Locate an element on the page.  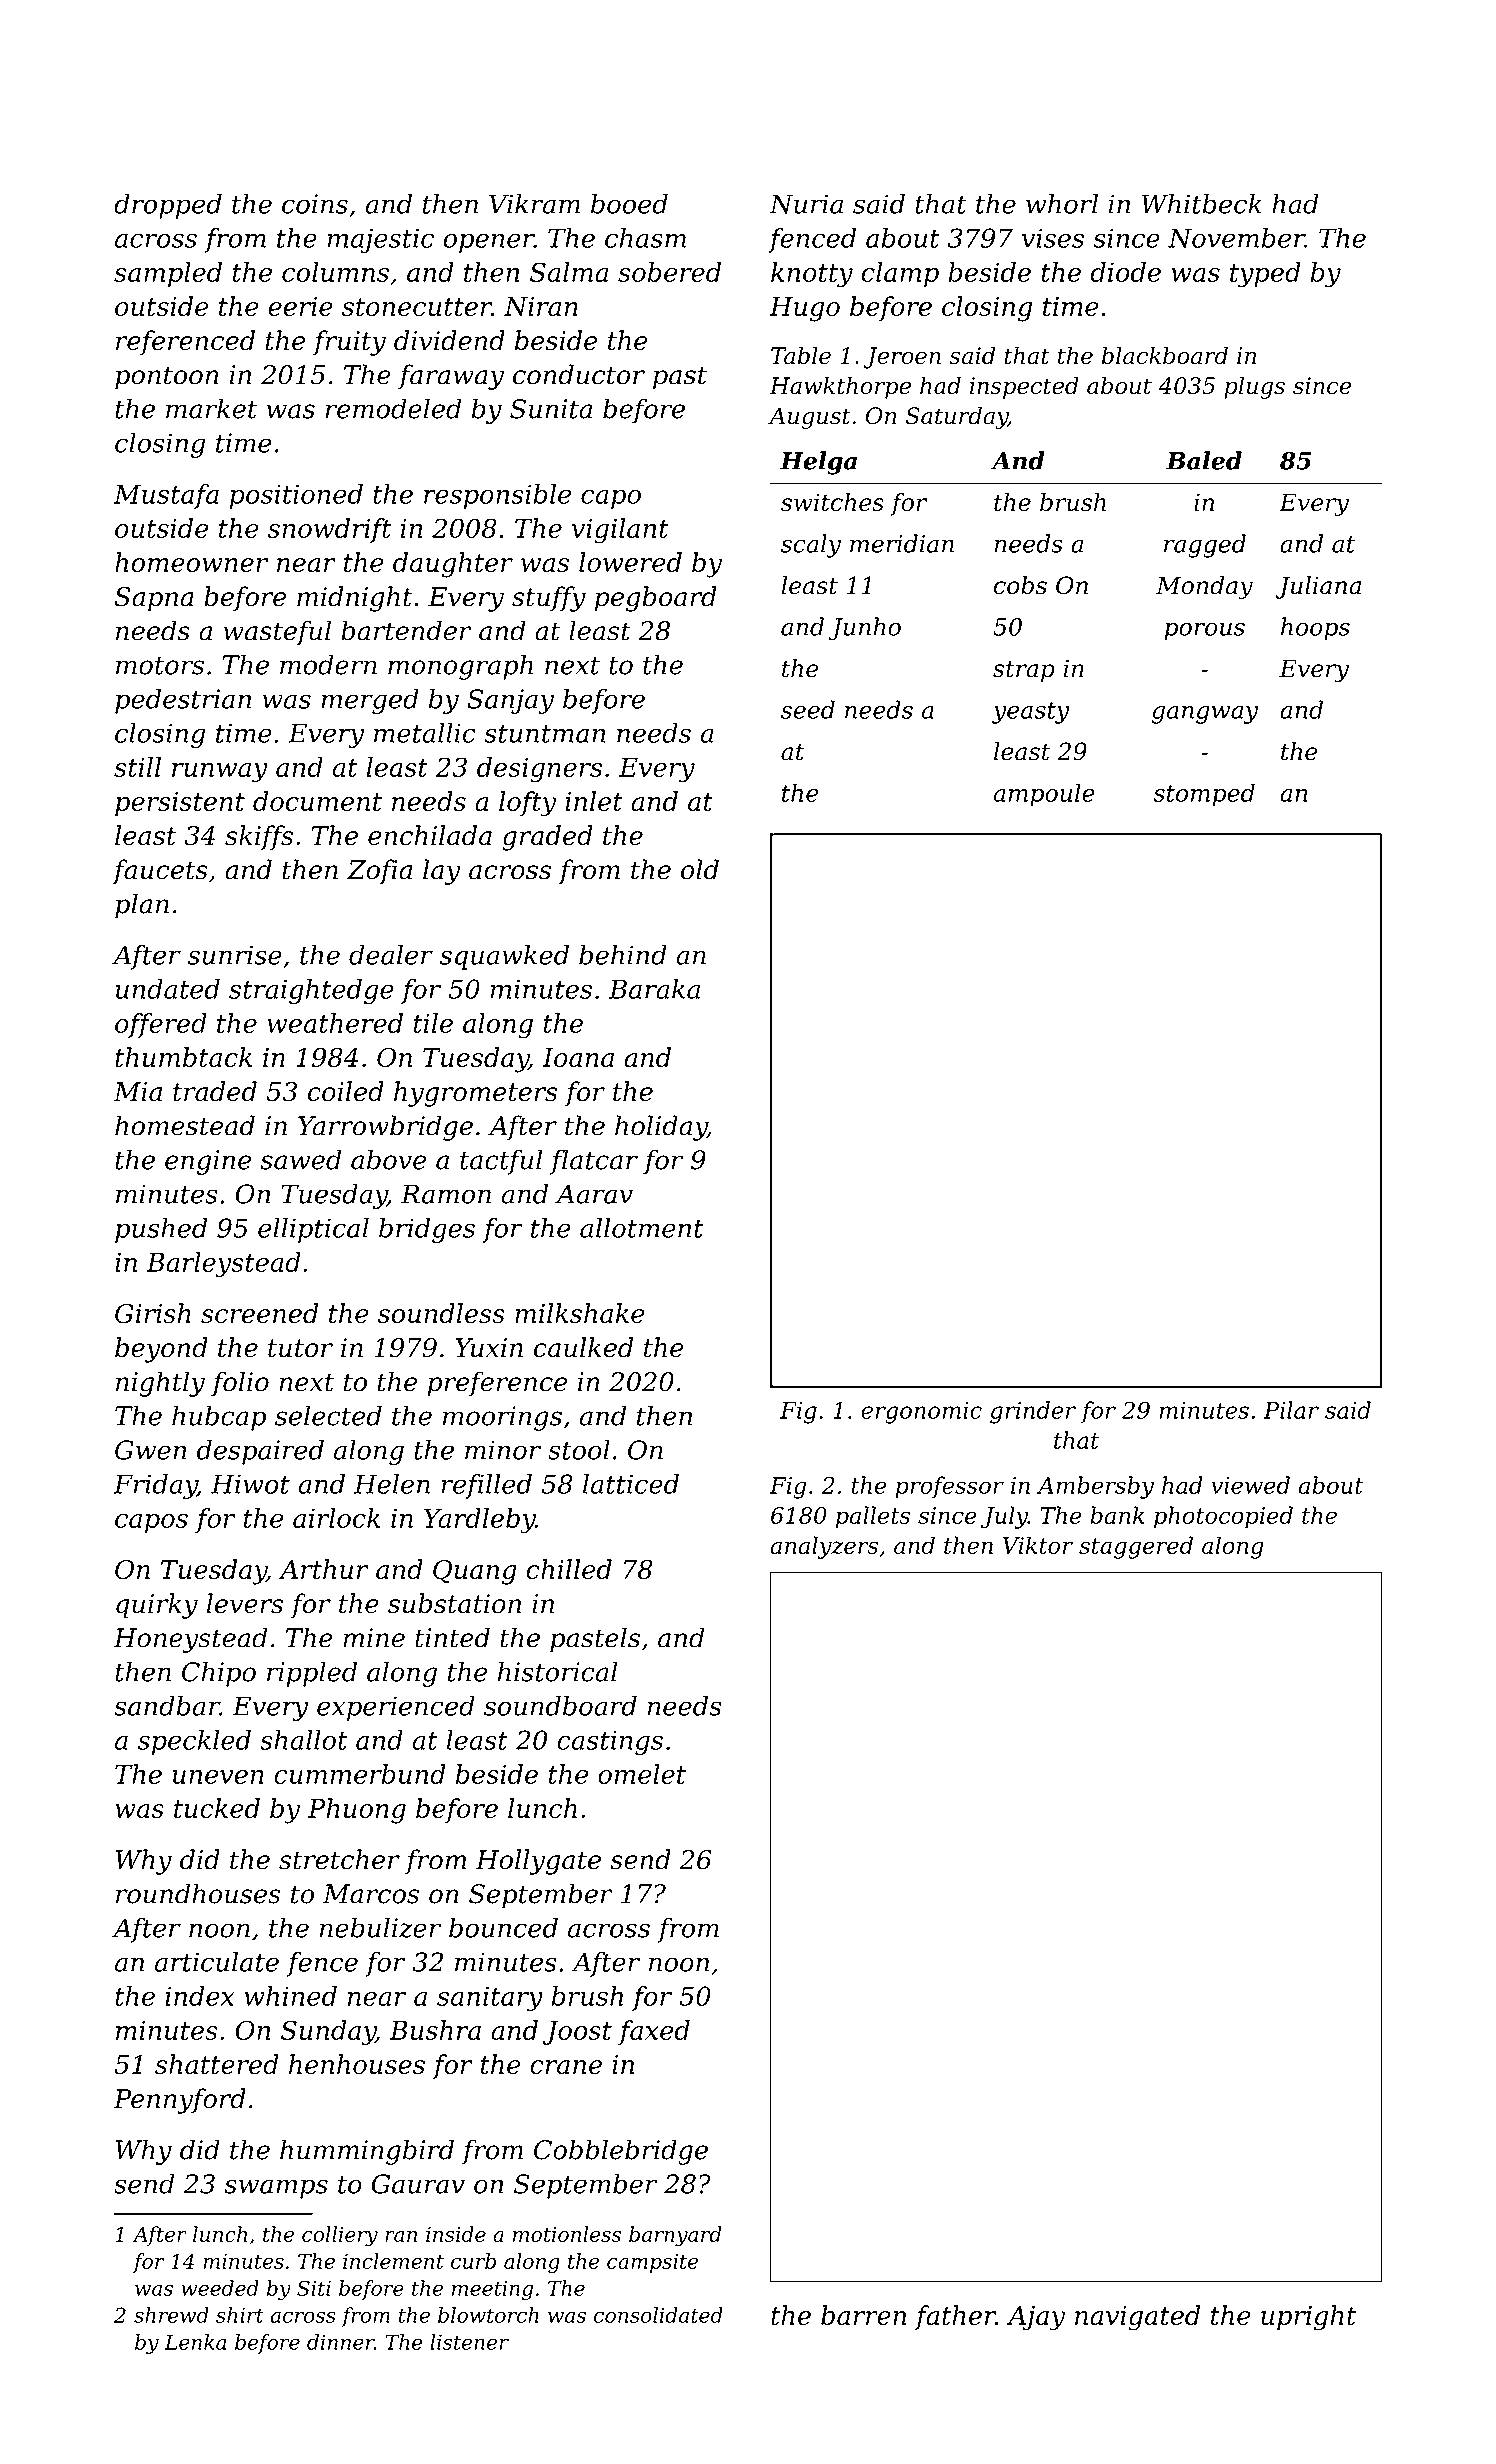
weeded is located at coordinates (220, 2288).
